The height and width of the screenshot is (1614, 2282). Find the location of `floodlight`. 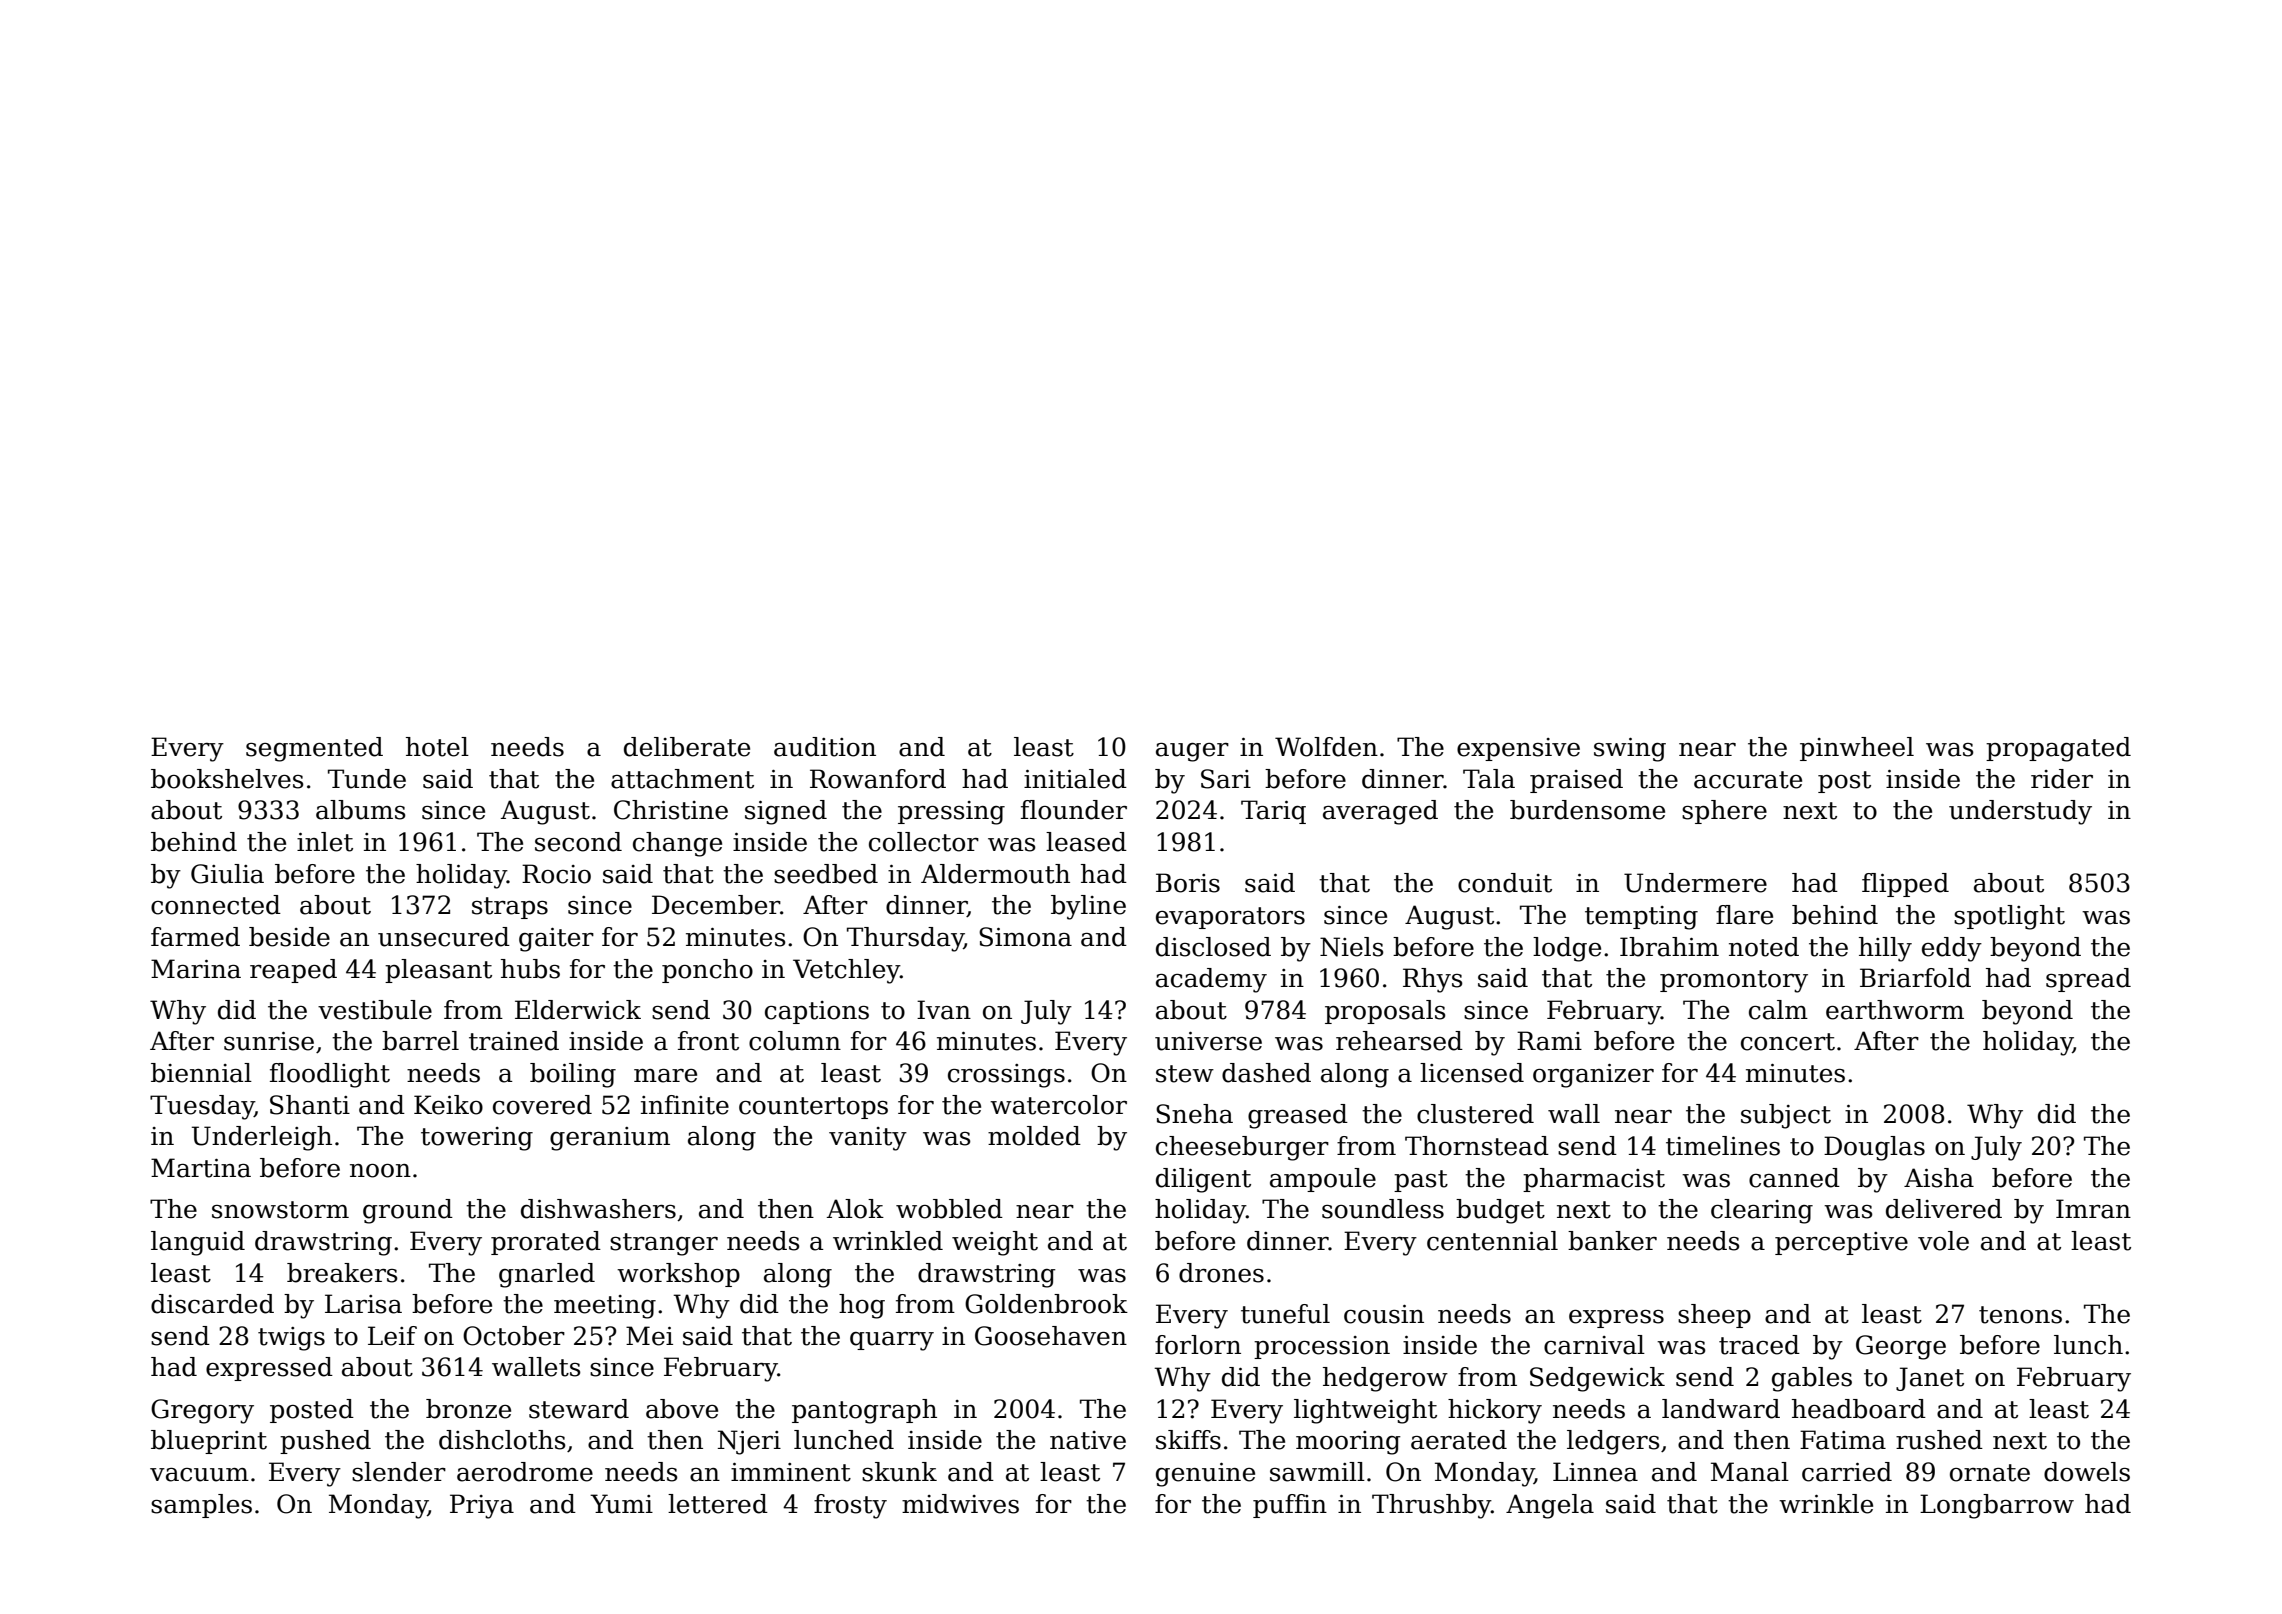

floodlight is located at coordinates (330, 1075).
